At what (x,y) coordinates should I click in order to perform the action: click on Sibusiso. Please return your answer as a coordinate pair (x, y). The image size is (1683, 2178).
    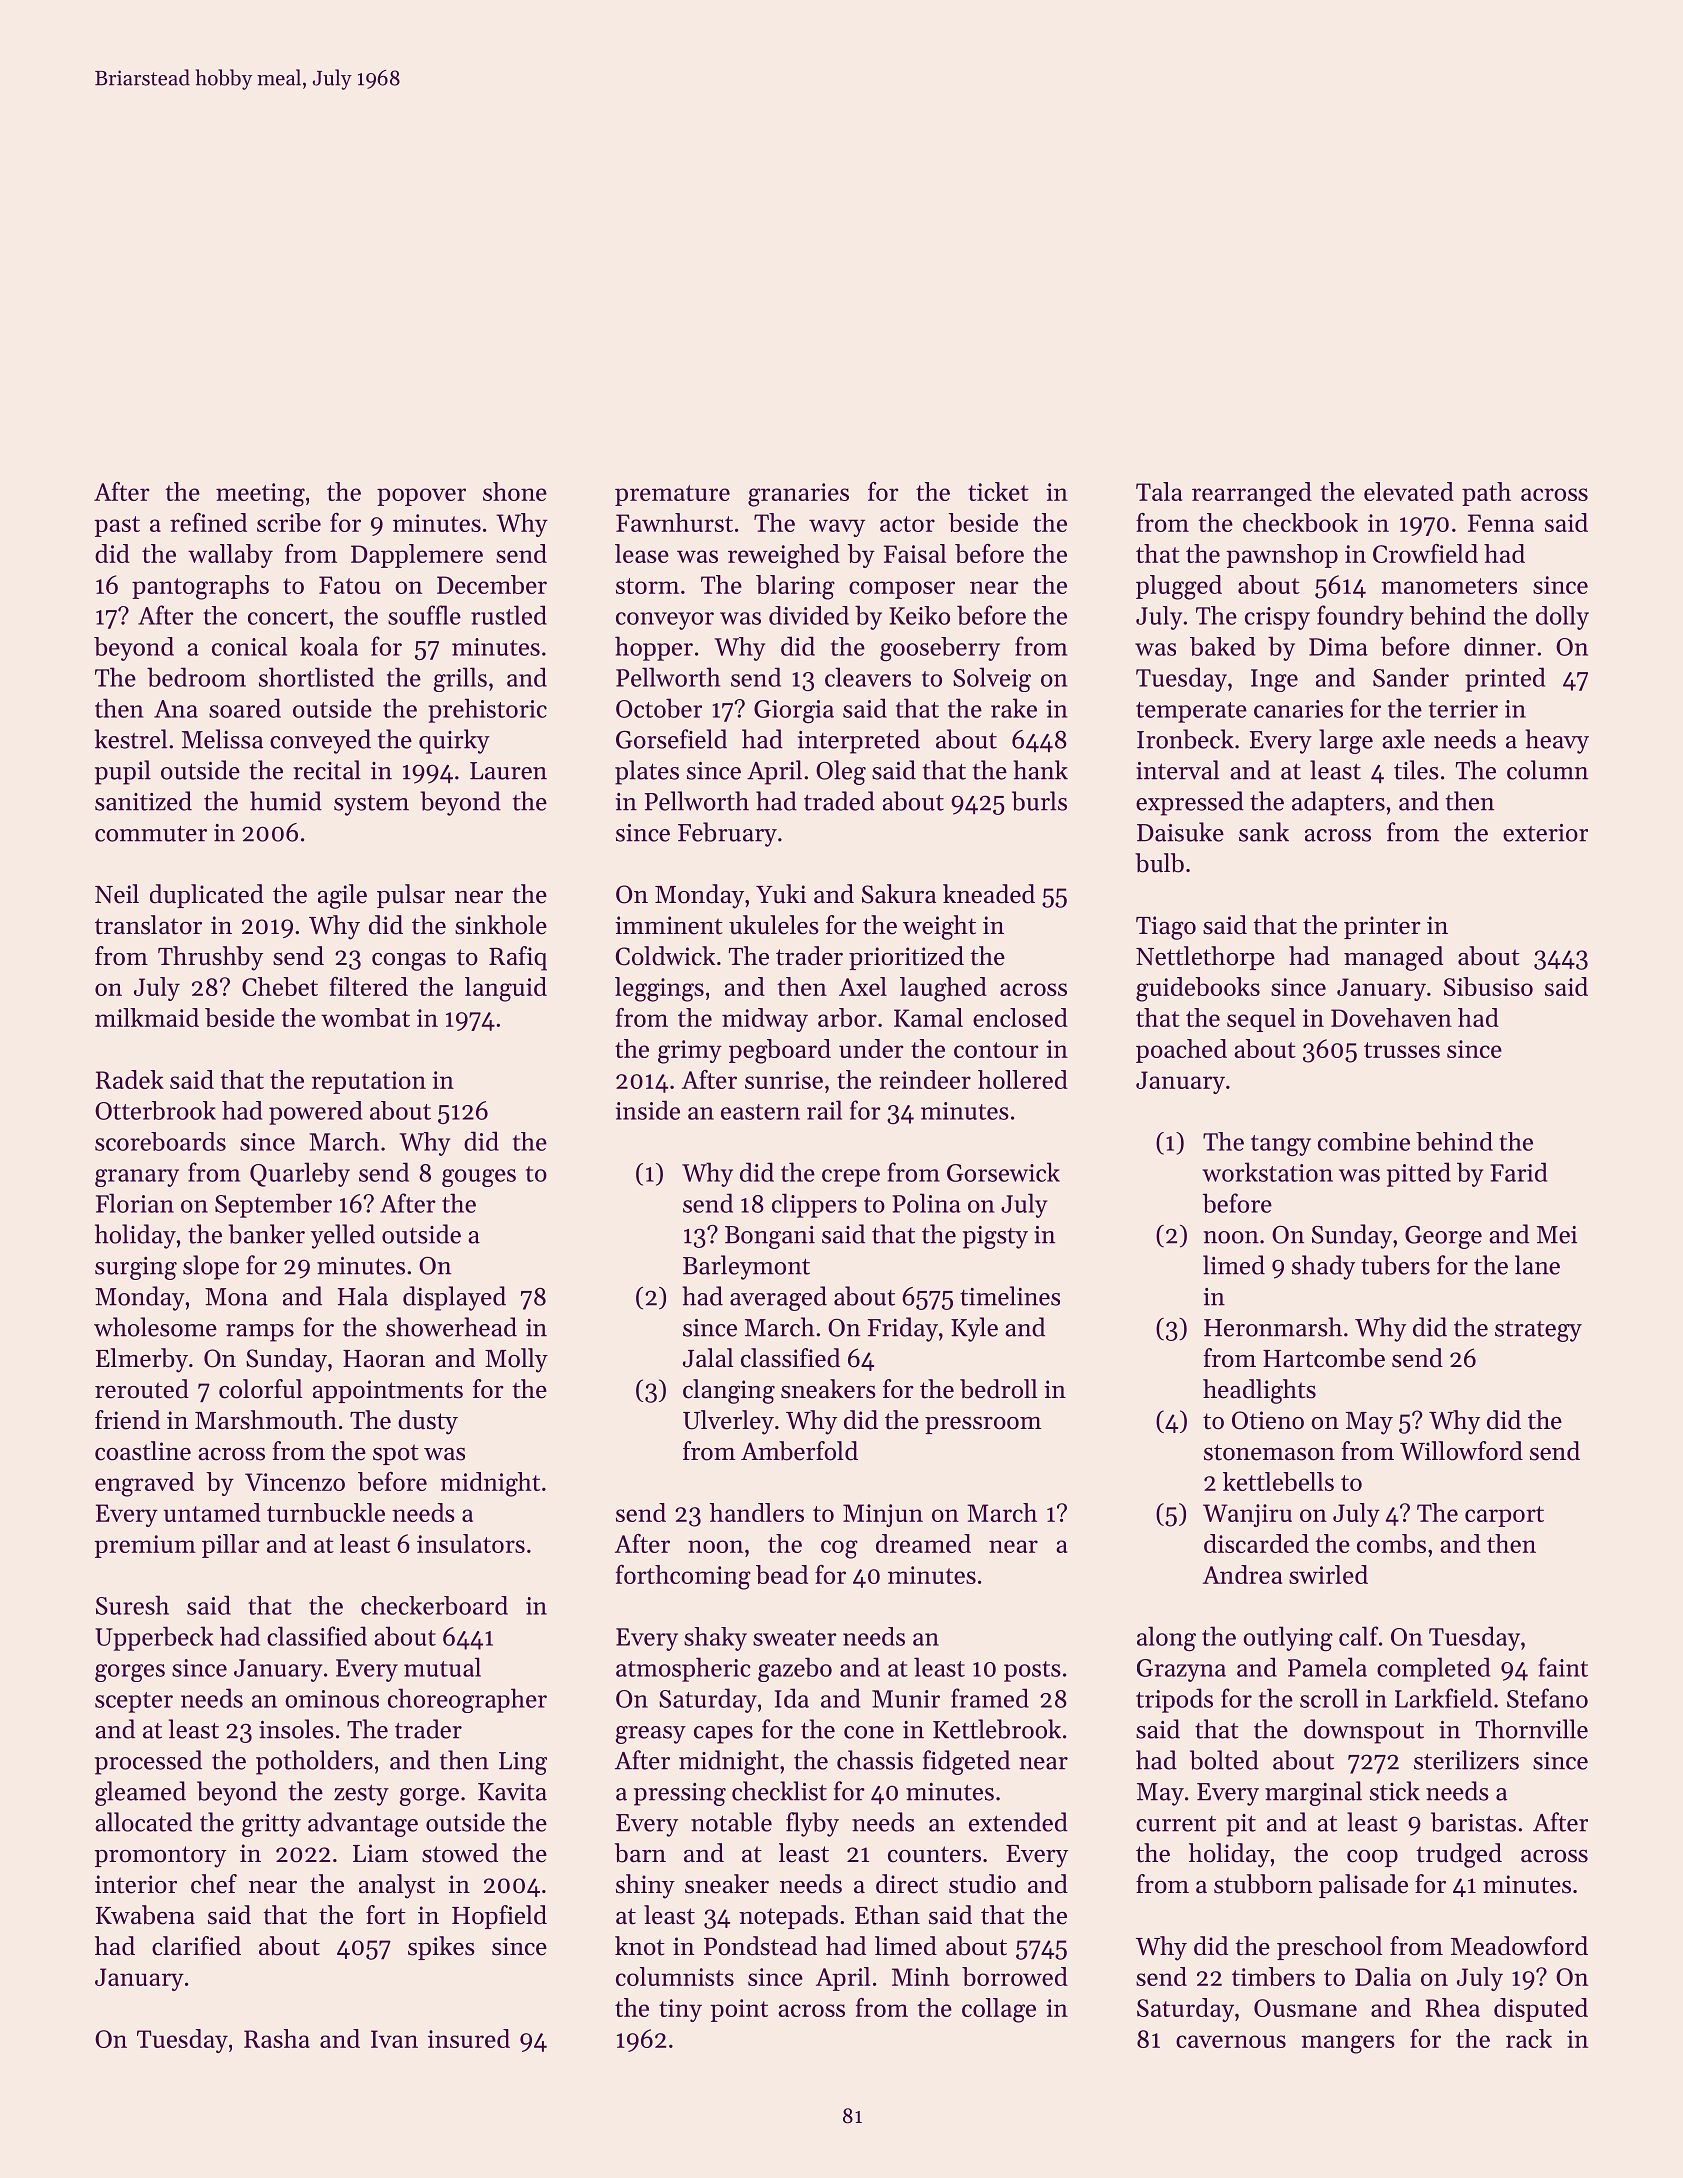
    Looking at the image, I should click on (1488, 986).
